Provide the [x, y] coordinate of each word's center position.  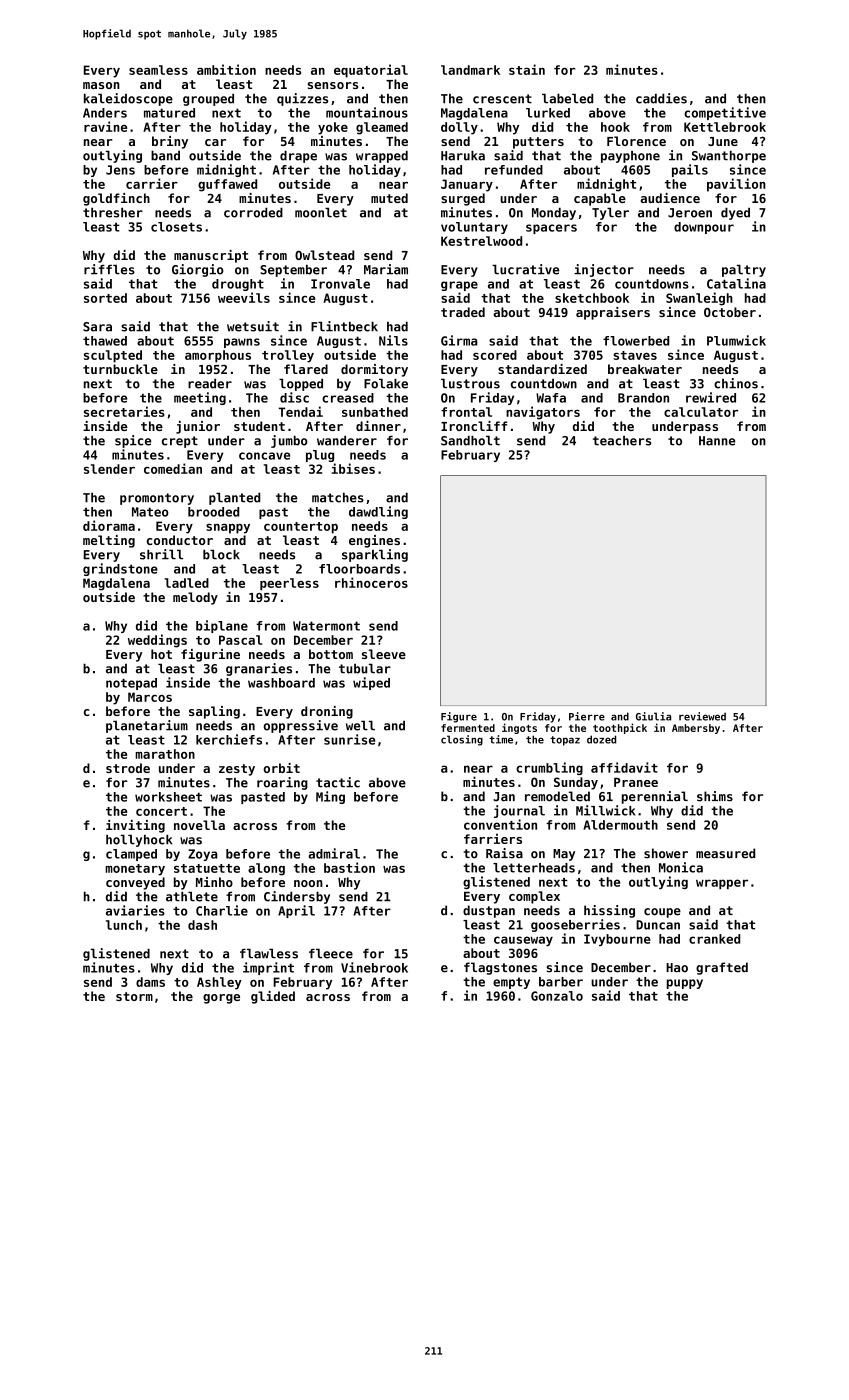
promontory [157, 499]
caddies [661, 98]
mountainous [367, 112]
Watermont [326, 626]
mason [101, 85]
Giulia [653, 716]
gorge [221, 999]
